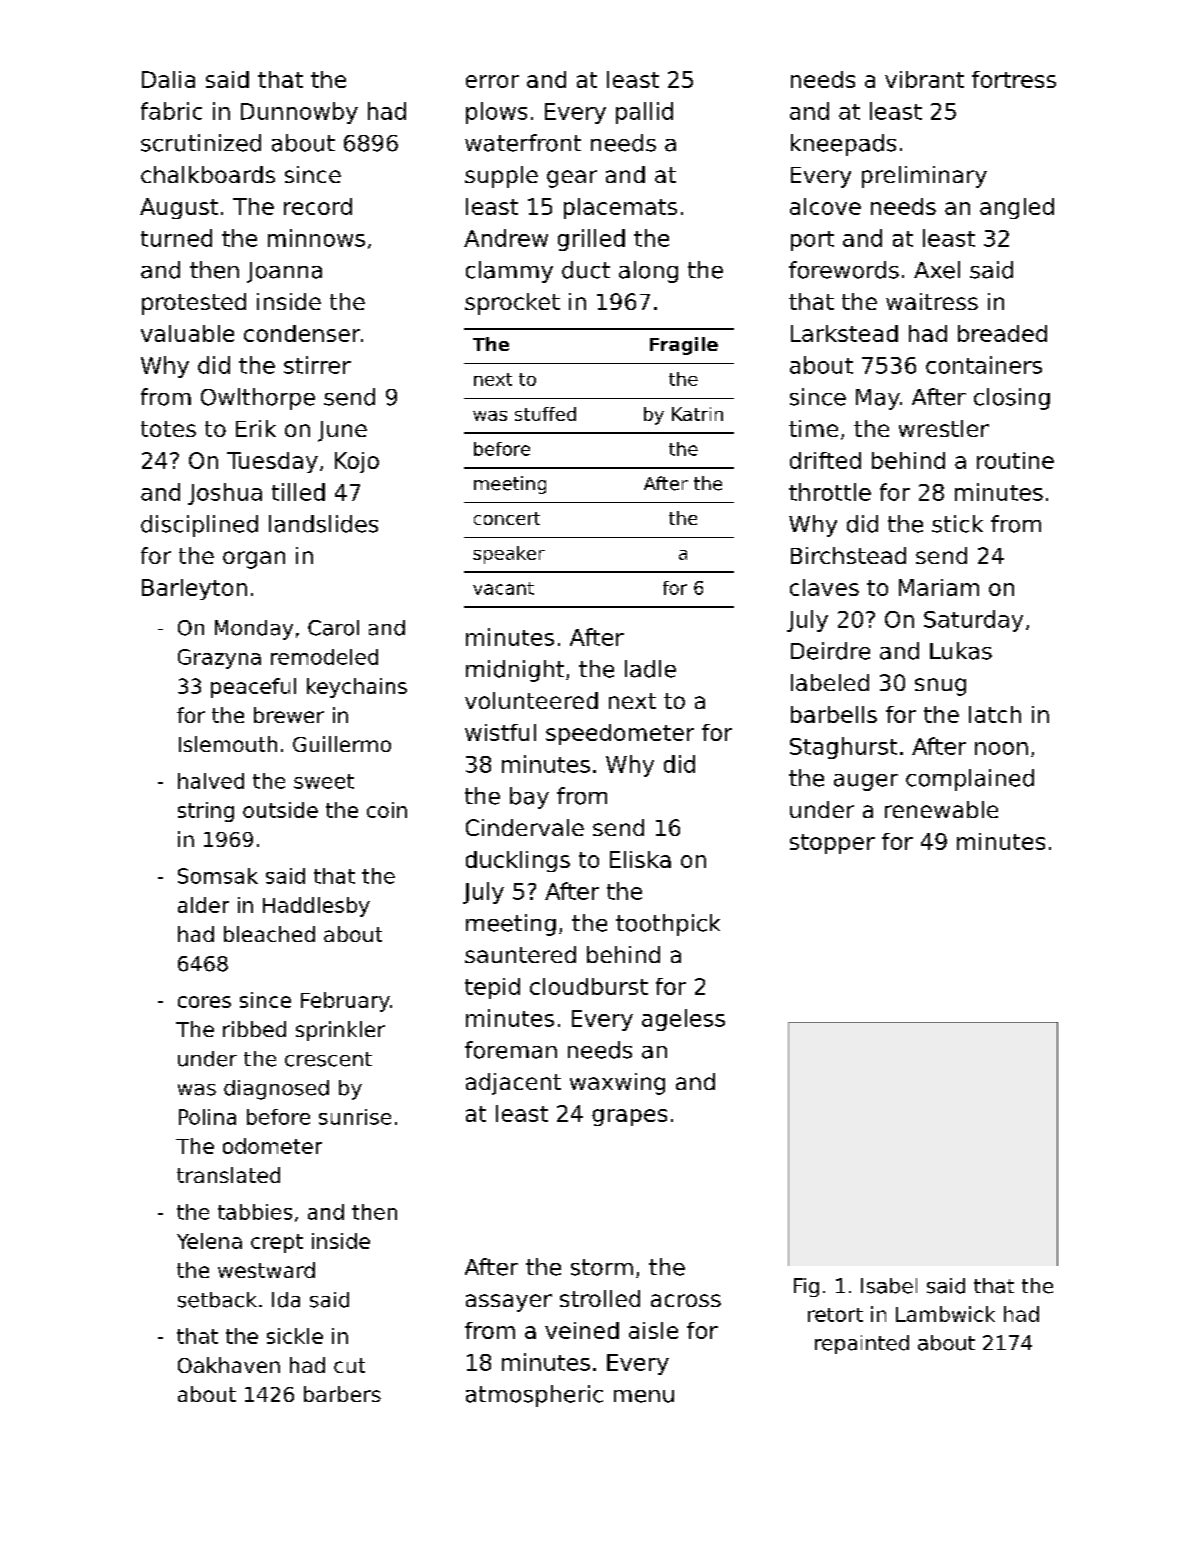 Image resolution: width=1198 pixels, height=1551 pixels. Describe the element at coordinates (644, 1396) in the screenshot. I see `menu` at that location.
